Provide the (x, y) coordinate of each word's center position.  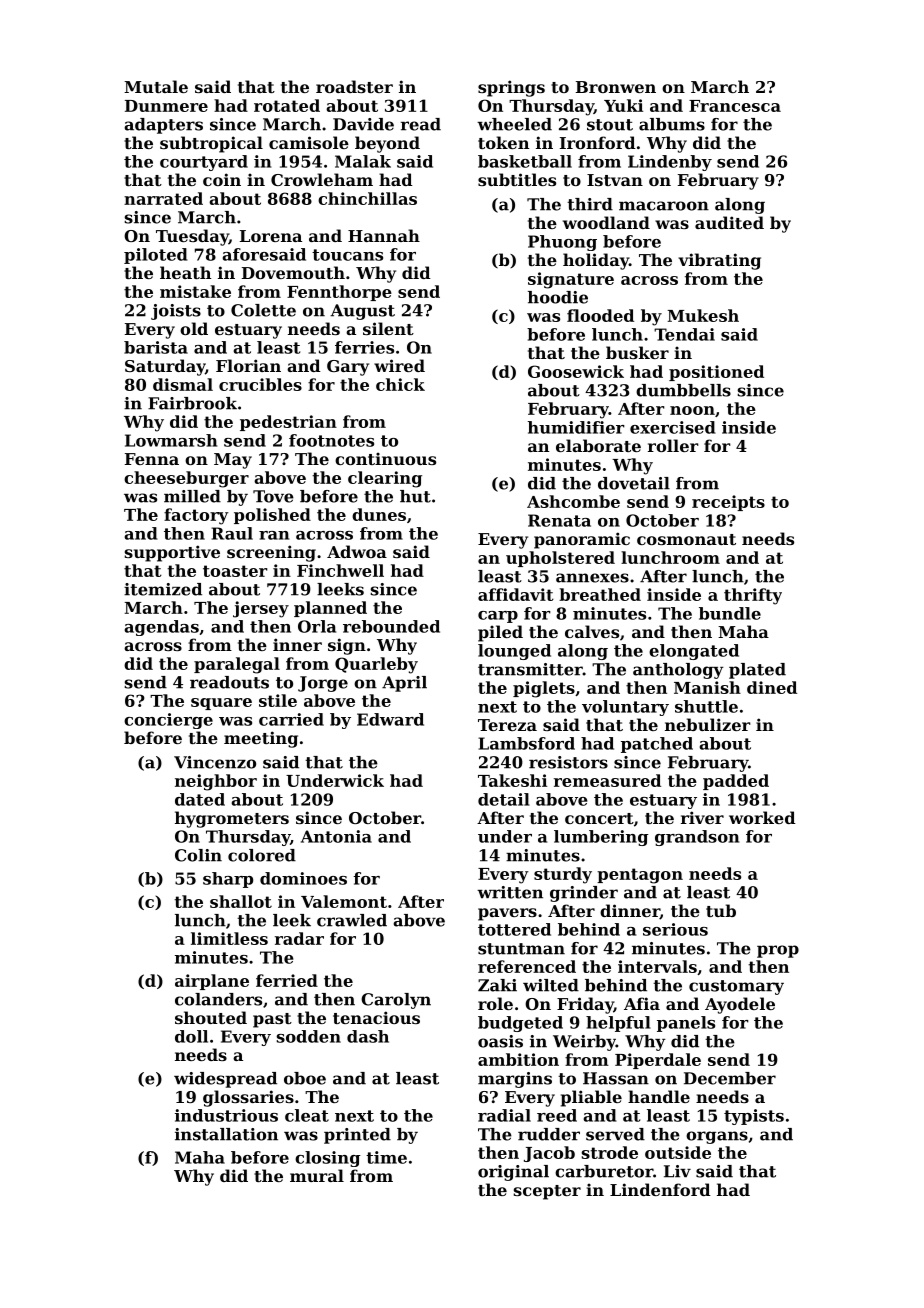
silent (388, 328)
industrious (226, 1115)
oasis (500, 1041)
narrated (163, 198)
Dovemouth (293, 272)
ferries (364, 347)
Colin (198, 855)
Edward (390, 719)
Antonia (336, 836)
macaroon (664, 206)
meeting (261, 739)
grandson (697, 838)
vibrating (719, 261)
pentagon (640, 876)
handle (659, 1096)
